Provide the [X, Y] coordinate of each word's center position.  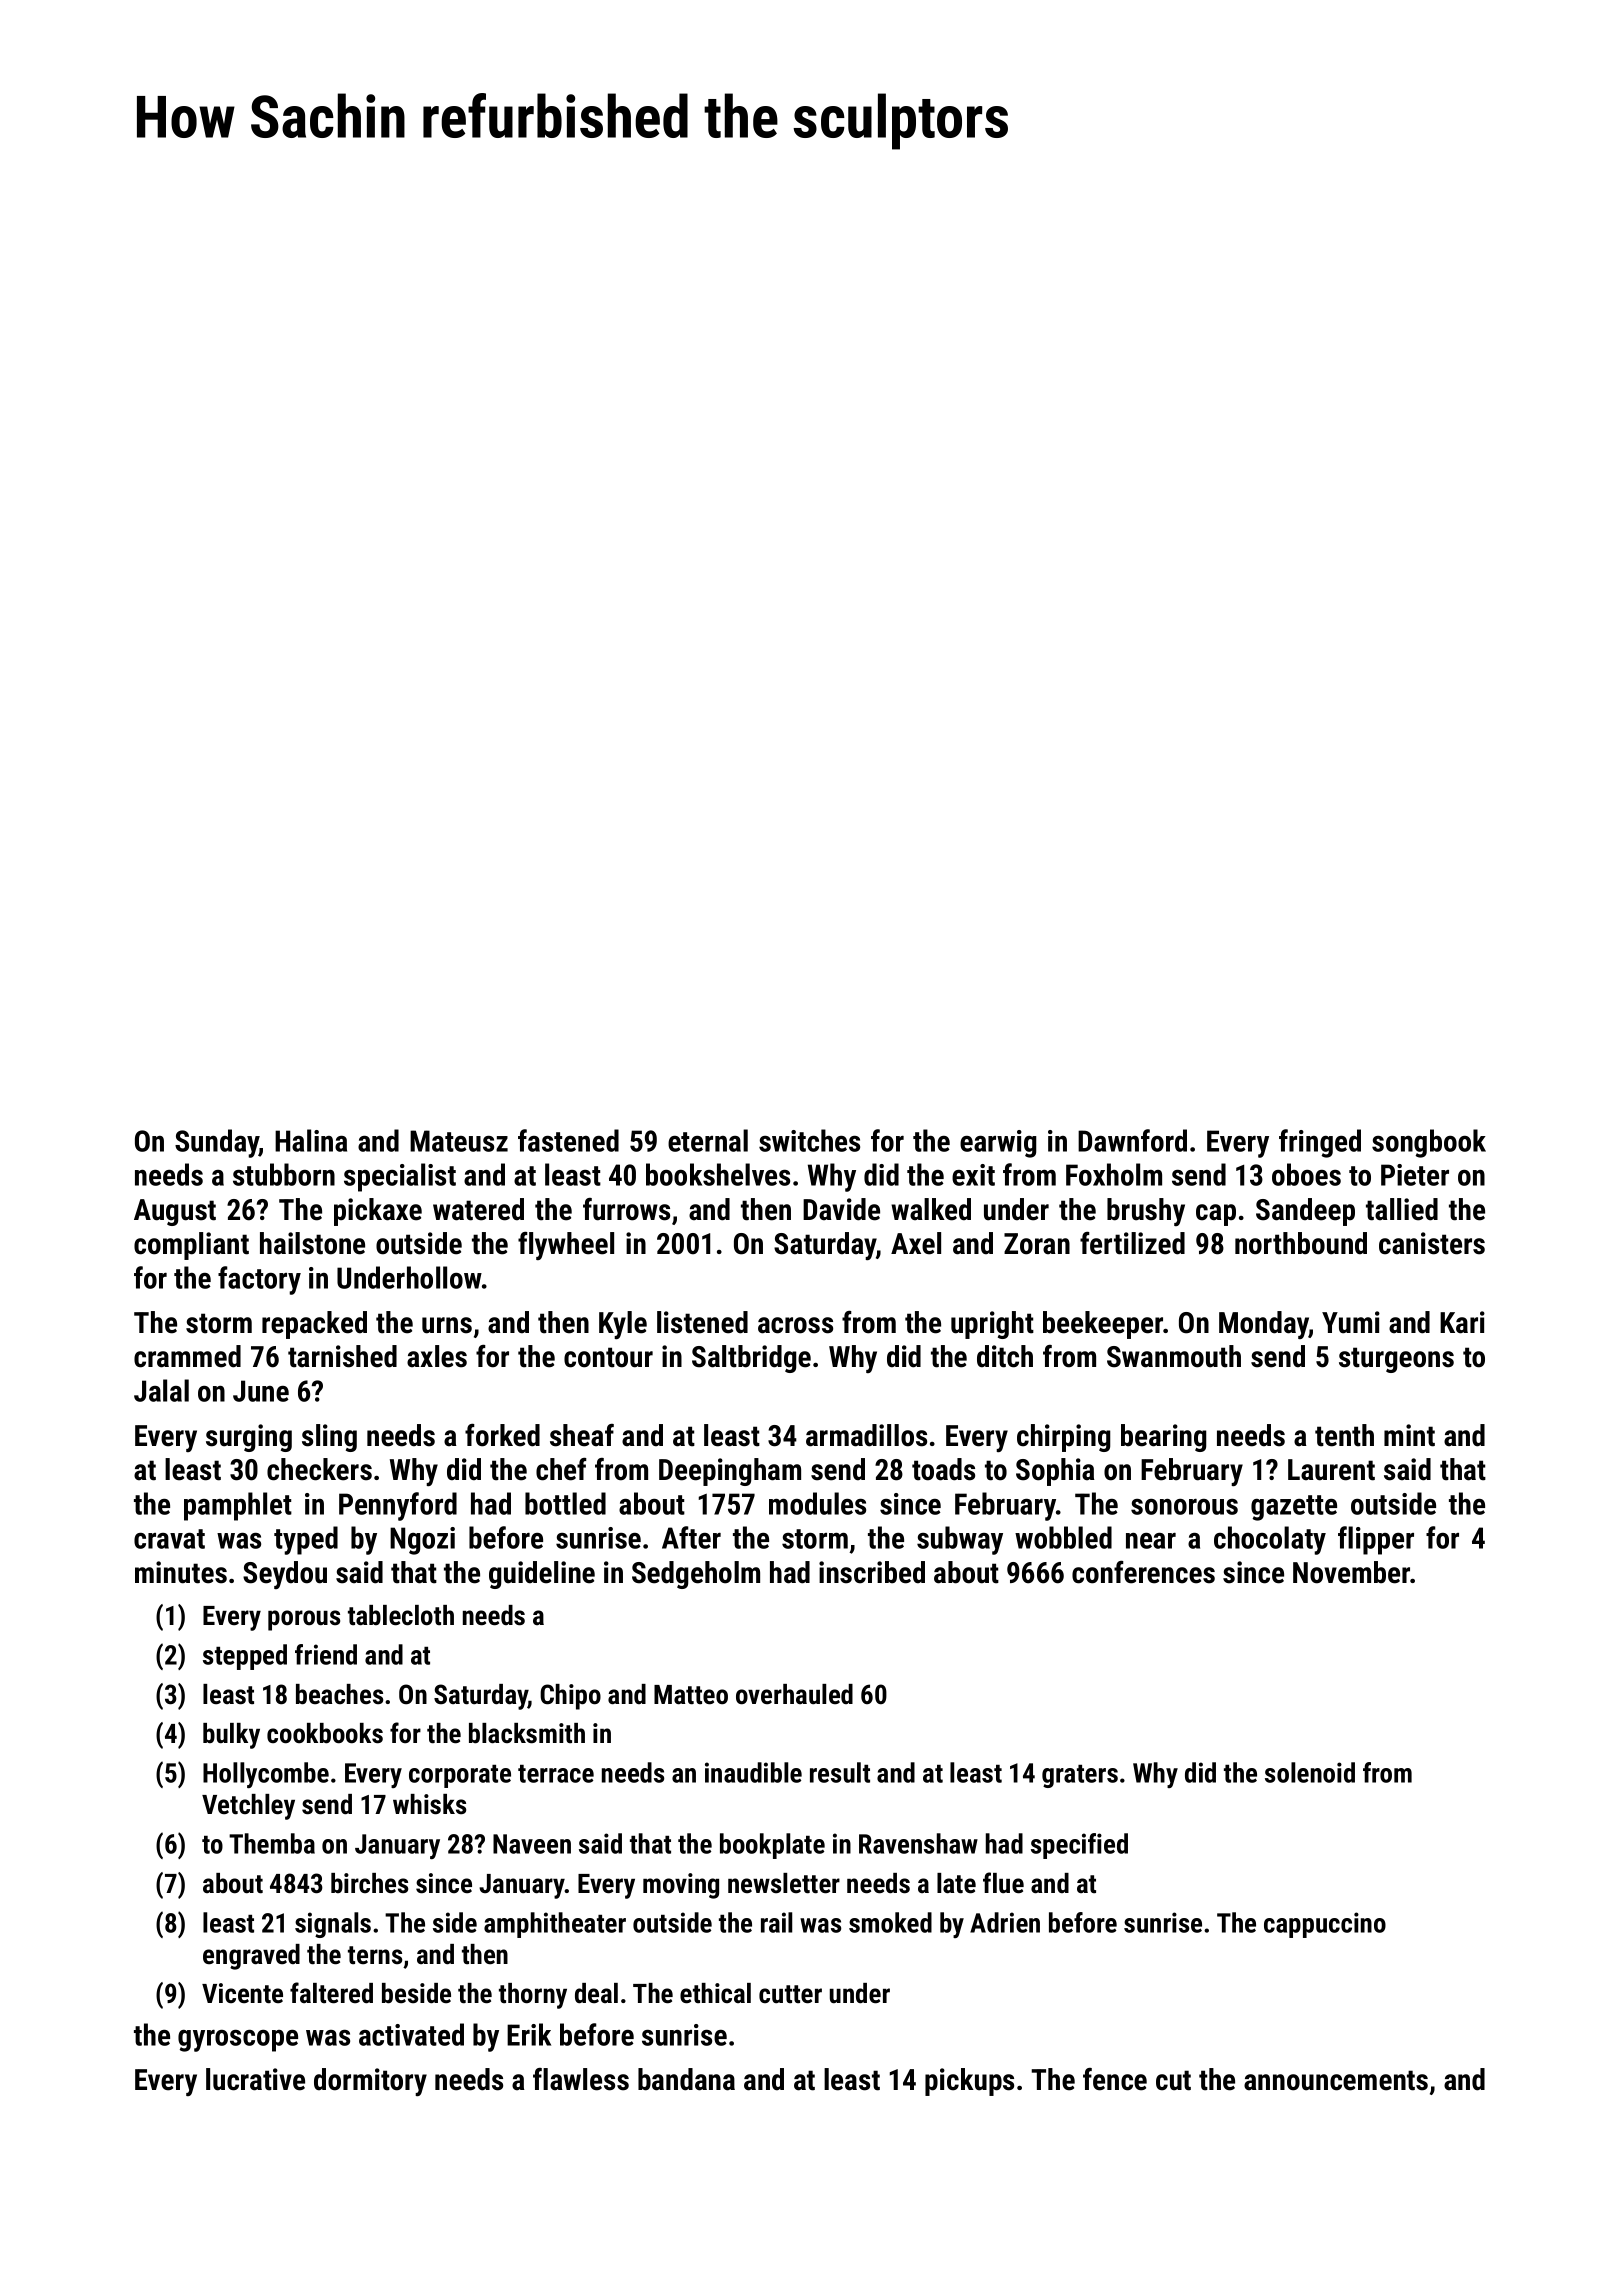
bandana [686, 2079]
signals [333, 1925]
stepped [245, 1657]
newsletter [784, 1883]
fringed [1320, 1143]
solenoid [1310, 1772]
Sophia [1055, 1472]
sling [329, 1438]
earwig [998, 1144]
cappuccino [1325, 1925]
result [840, 1772]
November [1351, 1572]
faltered [331, 1993]
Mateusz [459, 1141]
